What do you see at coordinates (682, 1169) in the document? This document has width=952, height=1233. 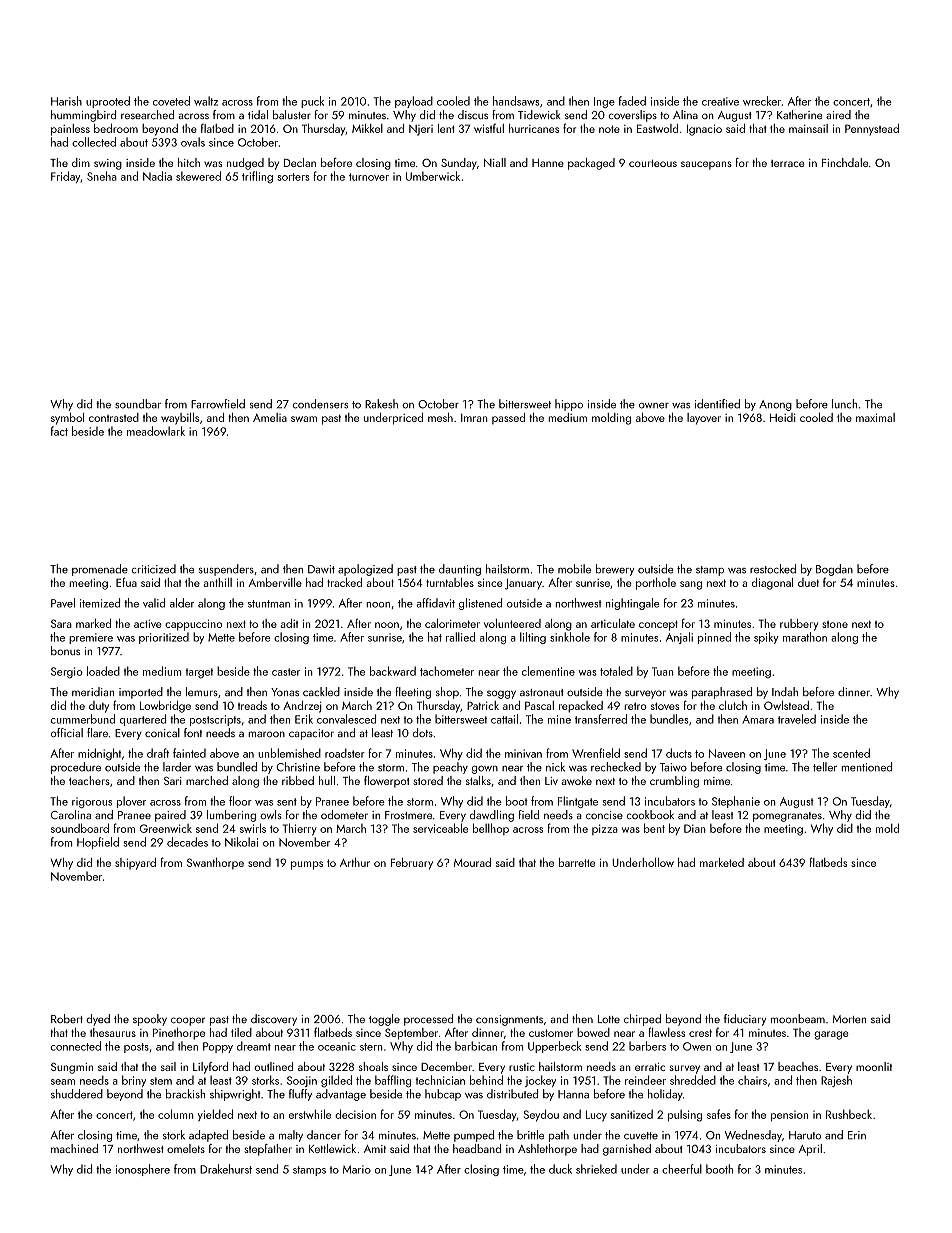 I see `cheerful` at bounding box center [682, 1169].
